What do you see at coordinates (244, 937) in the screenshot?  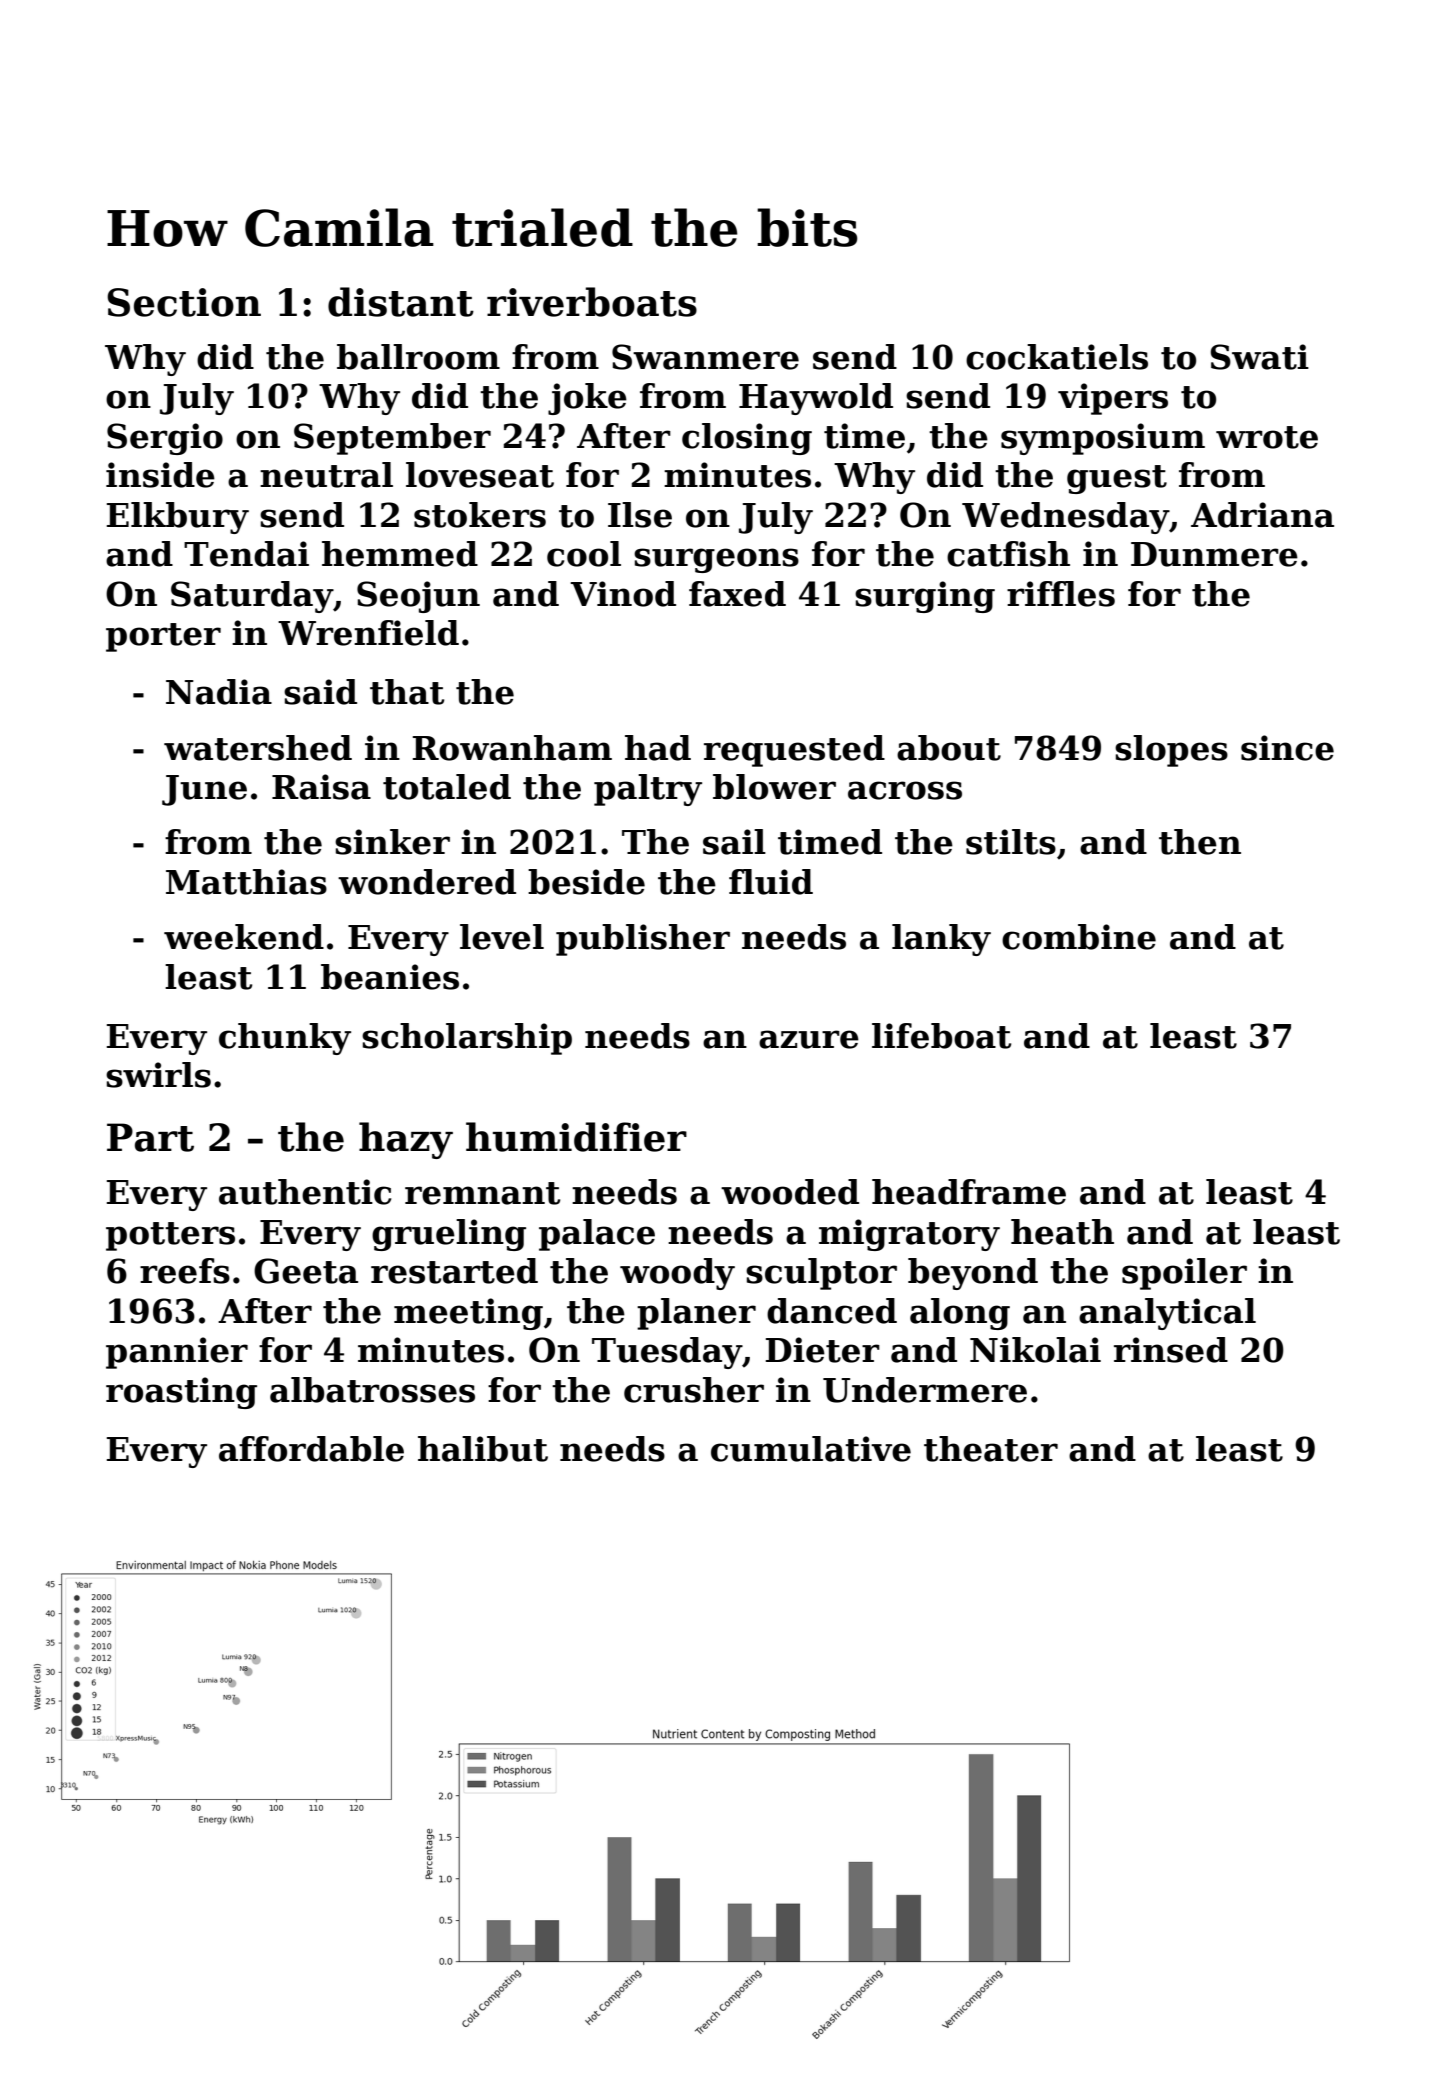 I see `weekend` at bounding box center [244, 937].
